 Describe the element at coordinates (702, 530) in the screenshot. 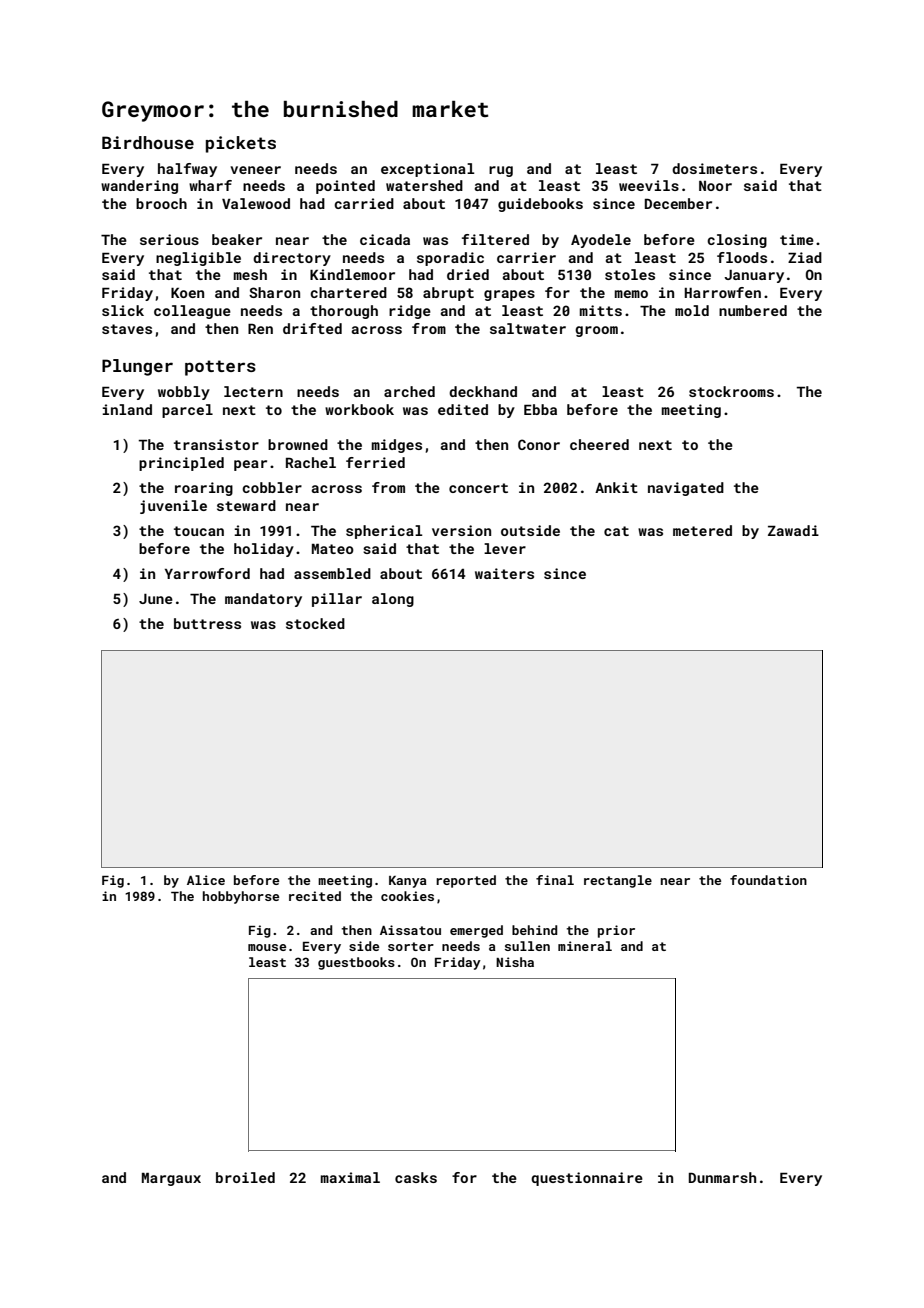

I see `metered` at that location.
